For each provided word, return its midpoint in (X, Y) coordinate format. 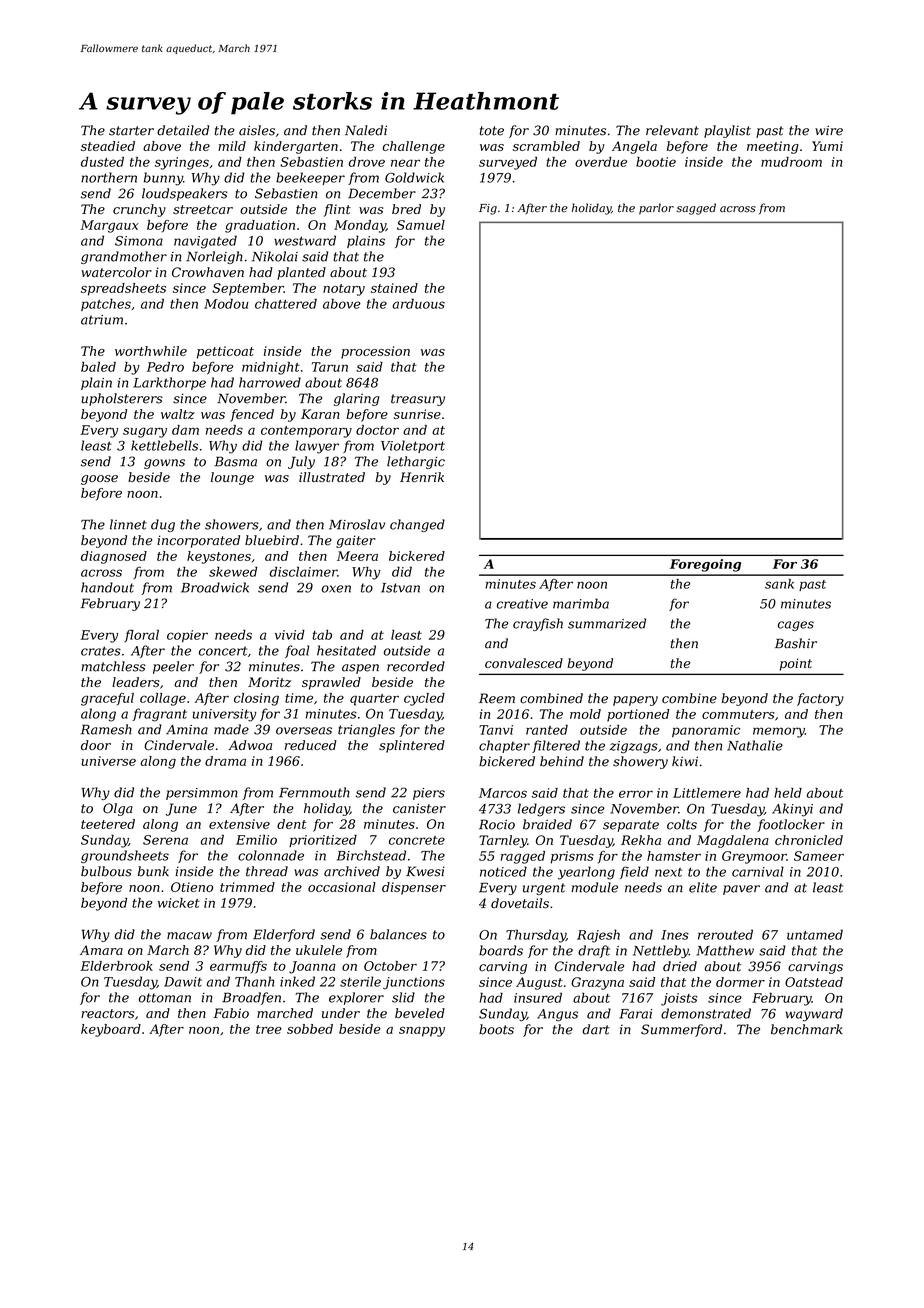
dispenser (414, 888)
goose (99, 480)
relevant (672, 130)
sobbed (310, 1029)
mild (232, 146)
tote (492, 131)
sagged (696, 209)
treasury (418, 400)
